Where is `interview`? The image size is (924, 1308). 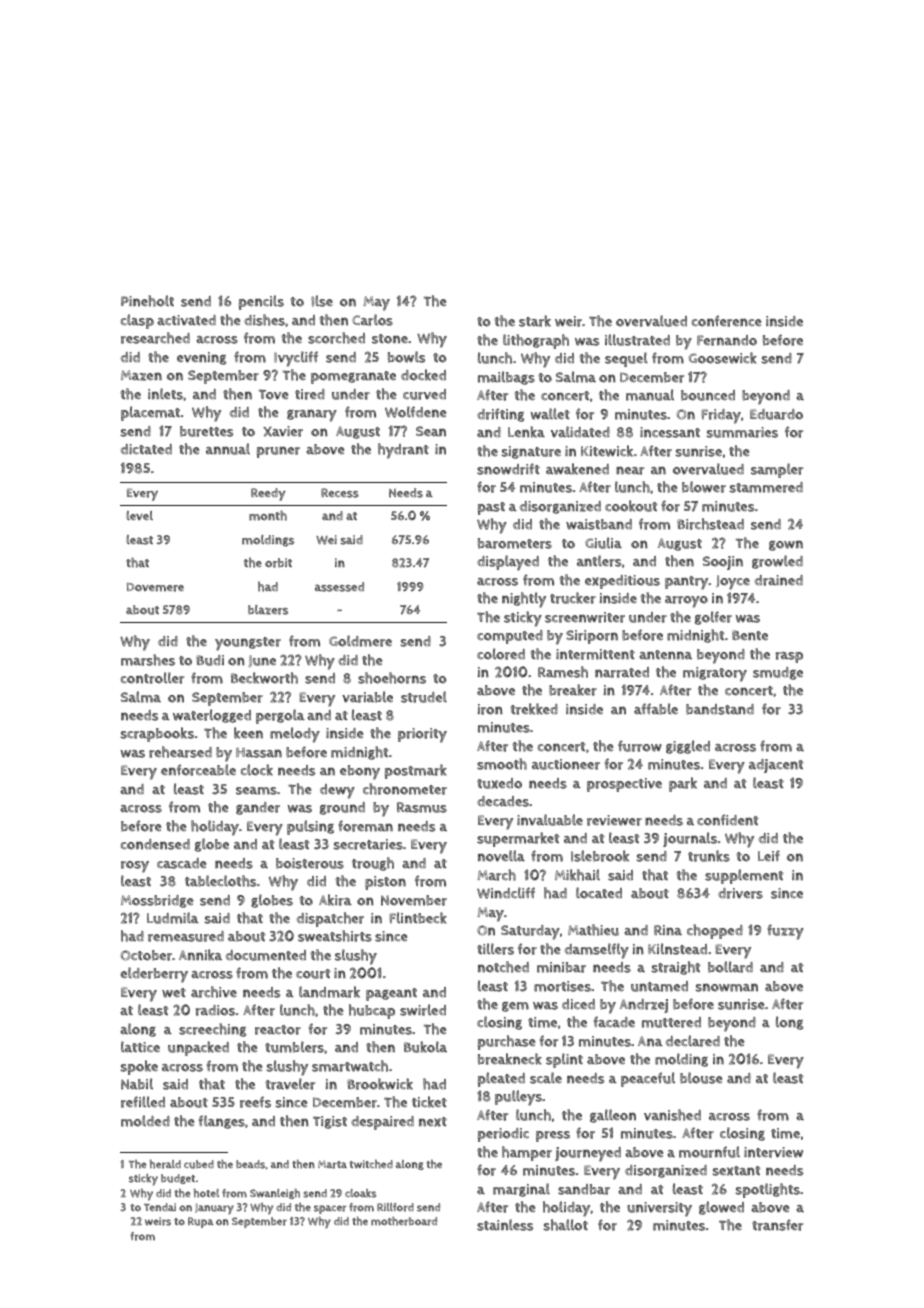
interview is located at coordinates (773, 1152).
